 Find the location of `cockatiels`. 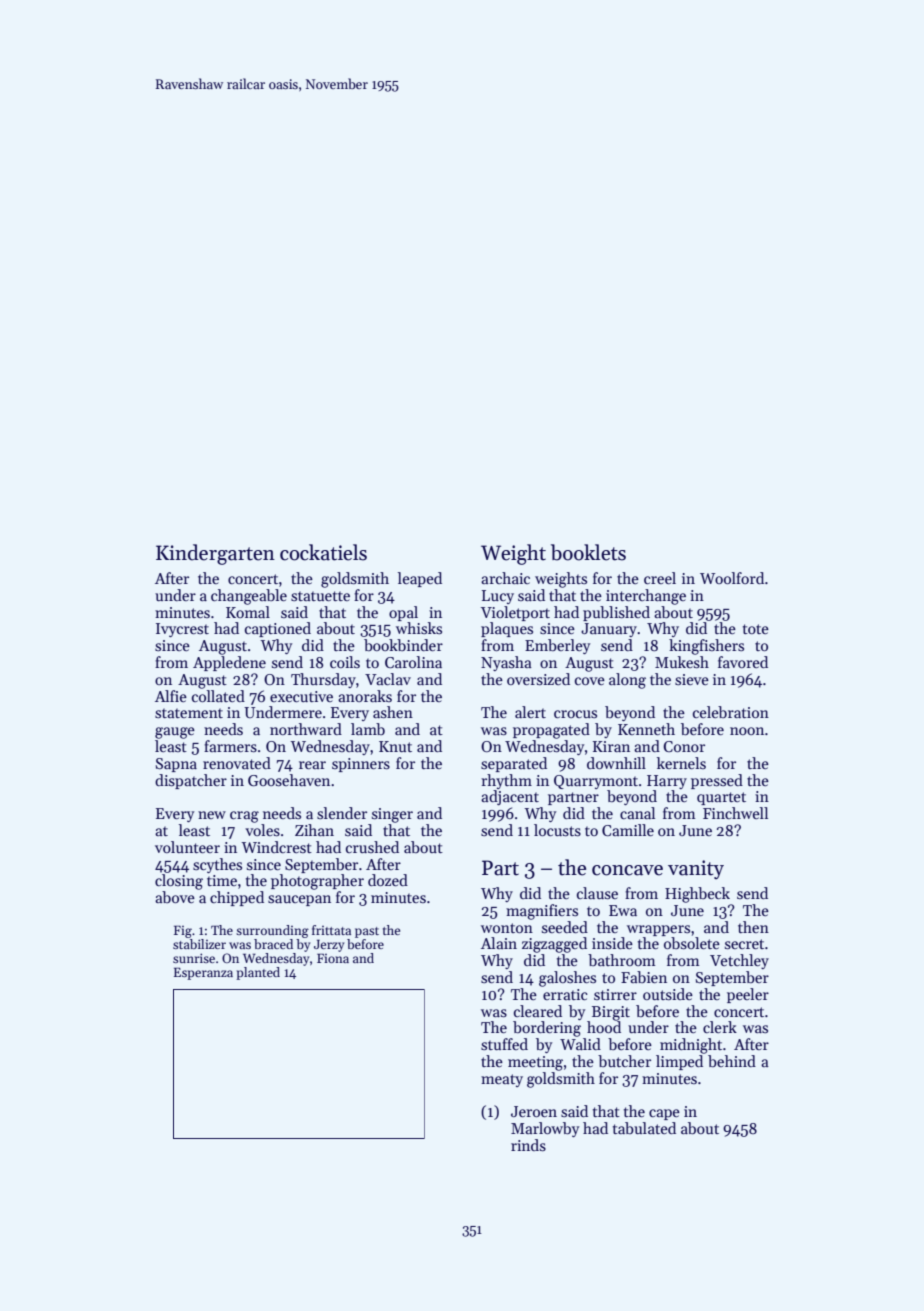

cockatiels is located at coordinates (323, 552).
